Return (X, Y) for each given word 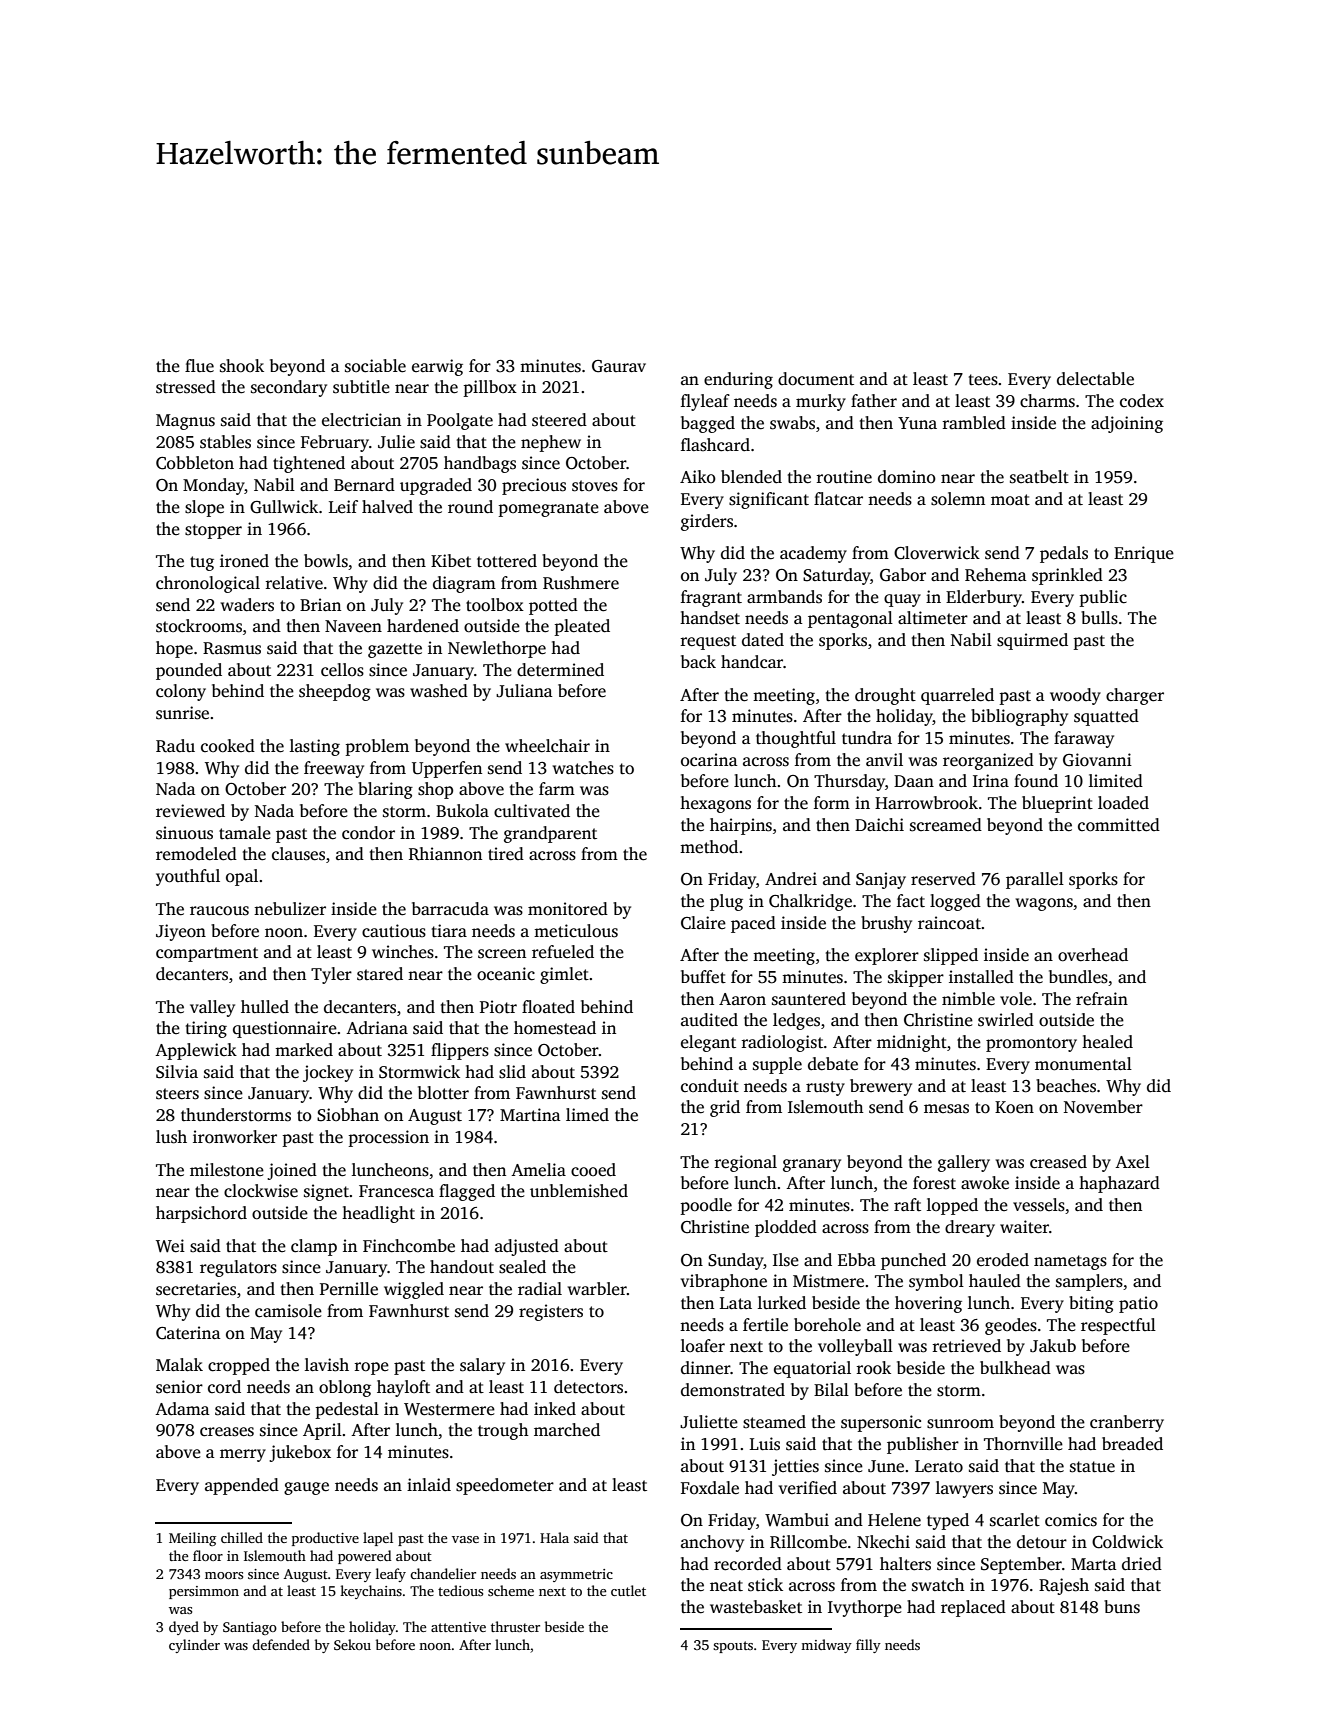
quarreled (957, 696)
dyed (184, 1628)
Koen (1014, 1107)
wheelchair (547, 746)
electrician (361, 420)
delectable (1095, 379)
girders (707, 522)
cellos (342, 670)
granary (812, 1165)
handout (462, 1267)
